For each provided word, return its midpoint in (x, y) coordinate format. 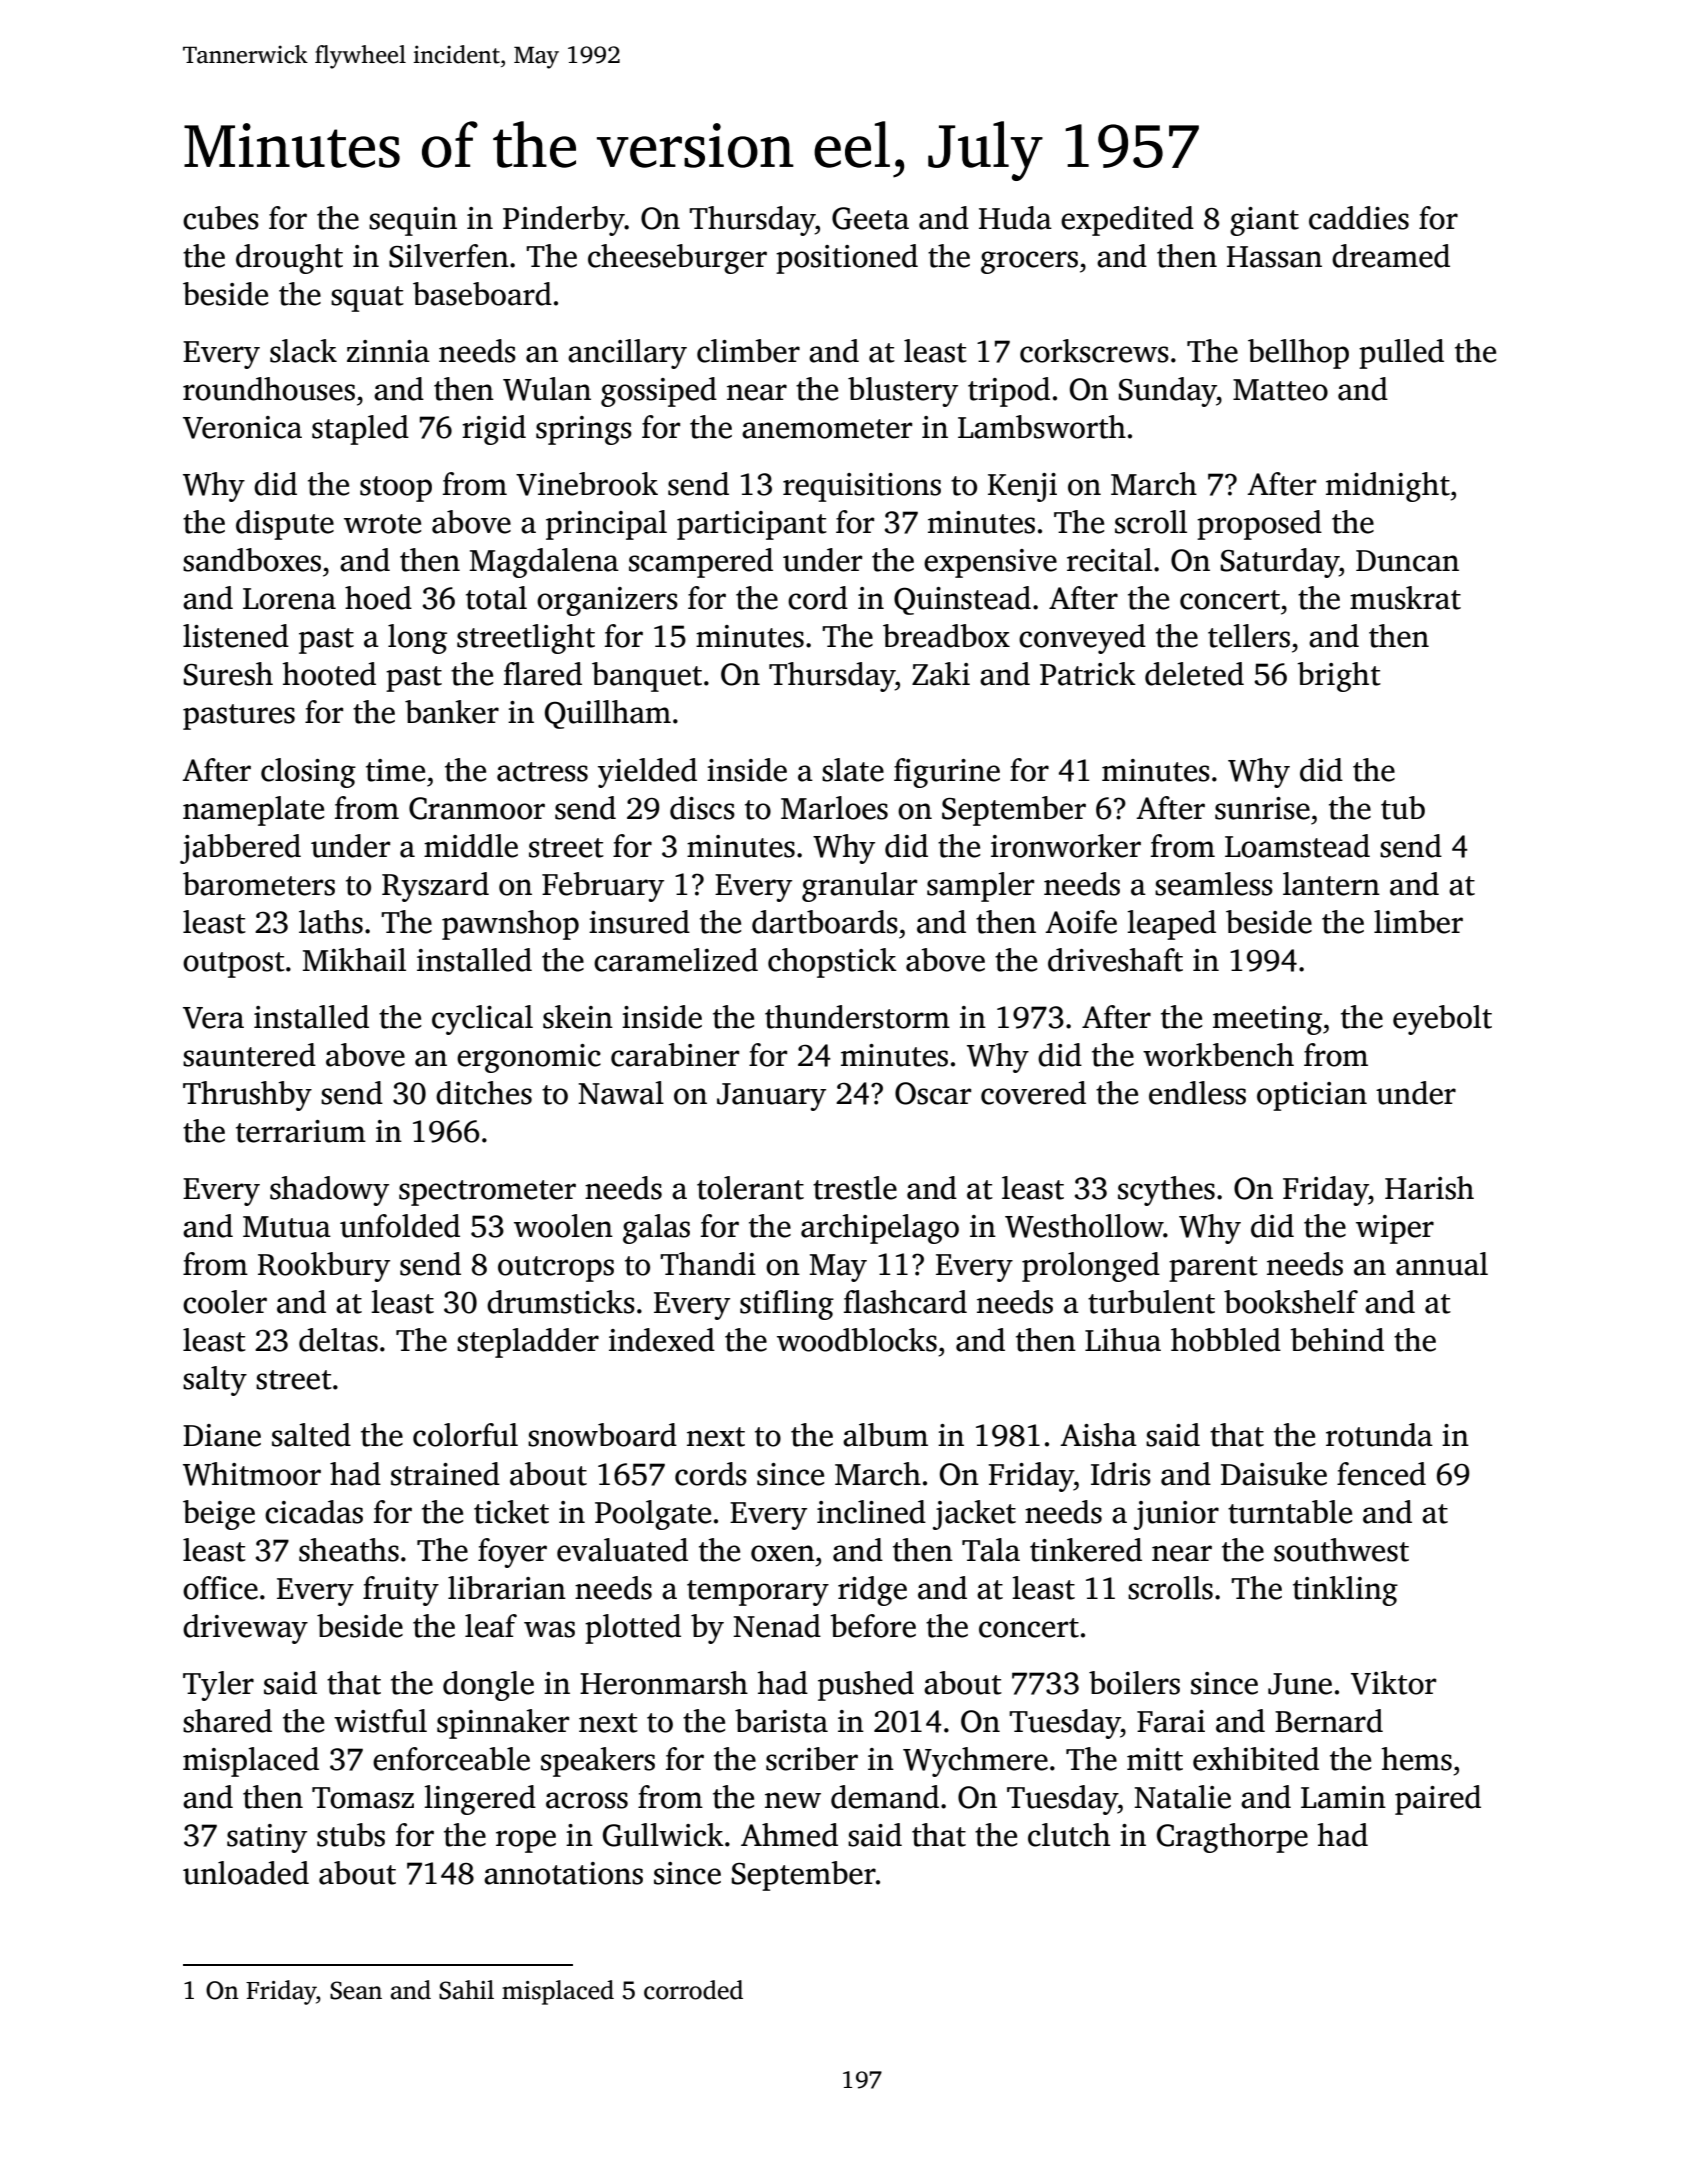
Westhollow (1084, 1226)
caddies (1359, 218)
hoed (378, 598)
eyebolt (1442, 1020)
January (771, 1097)
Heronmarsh (664, 1683)
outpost (234, 965)
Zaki (941, 674)
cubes (221, 218)
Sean (356, 1990)
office (220, 1588)
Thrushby (247, 1096)
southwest (1341, 1550)
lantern (1331, 884)
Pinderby (564, 221)
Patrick (1088, 674)
